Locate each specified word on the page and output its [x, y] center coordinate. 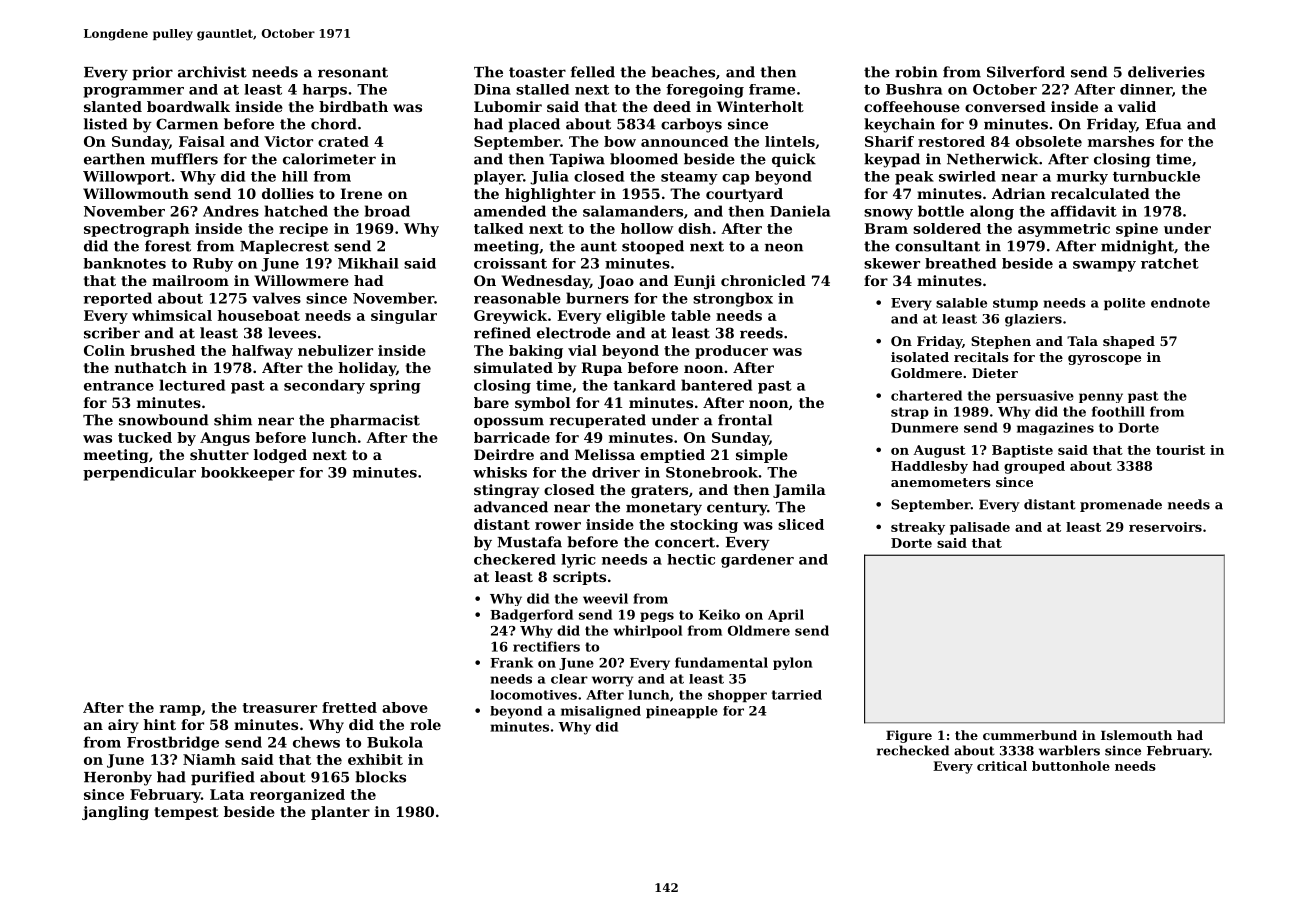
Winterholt [760, 106]
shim [233, 420]
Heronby [118, 778]
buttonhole [1071, 766]
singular [404, 317]
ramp [180, 710]
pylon [793, 663]
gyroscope [1104, 360]
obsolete [1049, 141]
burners [597, 298]
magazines [1055, 428]
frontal [745, 420]
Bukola [395, 742]
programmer [133, 92]
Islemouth [1136, 735]
